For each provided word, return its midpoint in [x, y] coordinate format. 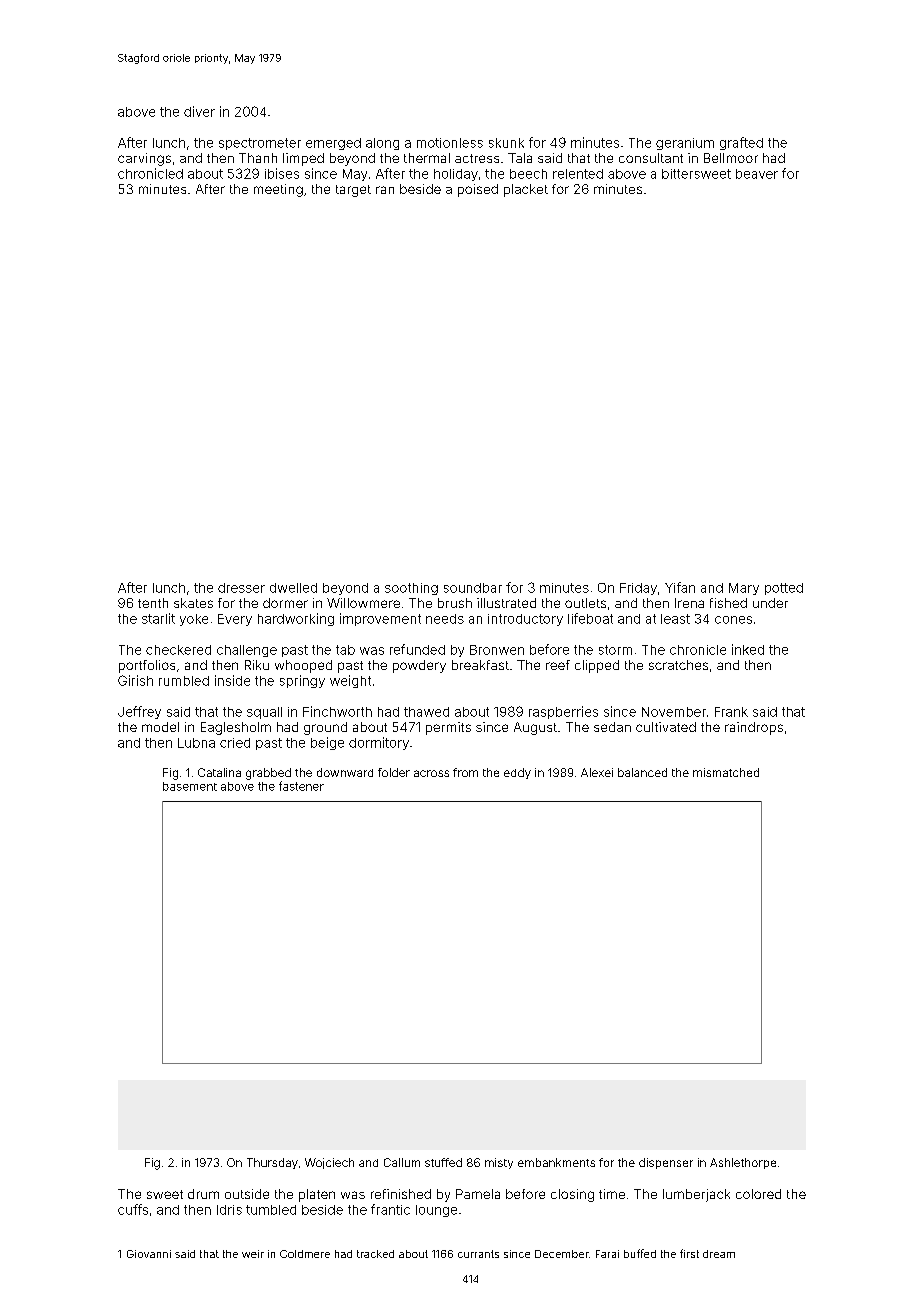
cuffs [133, 1209]
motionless [450, 143]
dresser [241, 588]
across [431, 773]
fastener [301, 786]
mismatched [726, 772]
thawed [426, 712]
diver [199, 111]
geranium [685, 144]
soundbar [473, 588]
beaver [757, 174]
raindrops [754, 728]
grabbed [268, 774]
